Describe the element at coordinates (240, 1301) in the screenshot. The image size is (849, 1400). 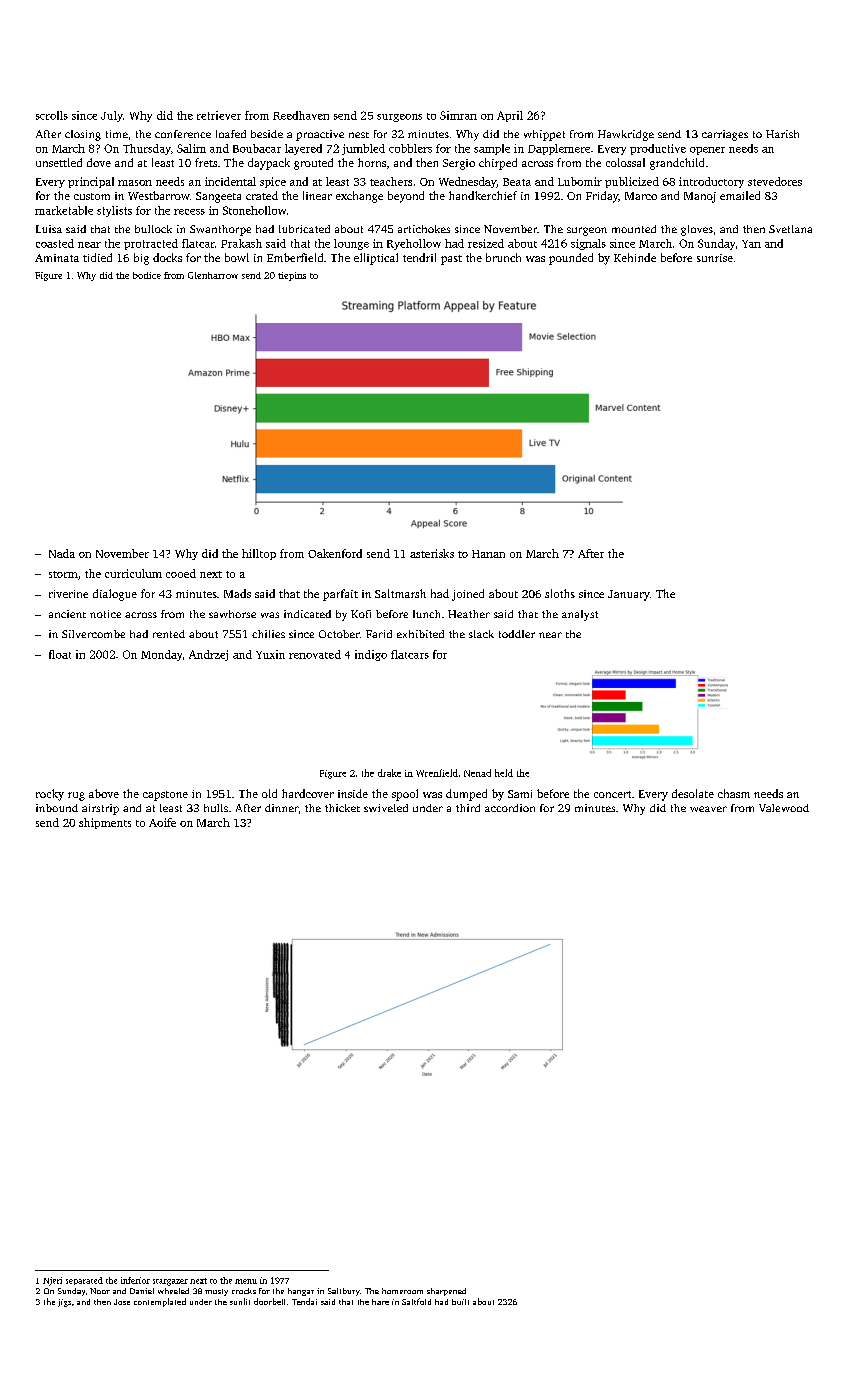
I see `sunlit` at that location.
